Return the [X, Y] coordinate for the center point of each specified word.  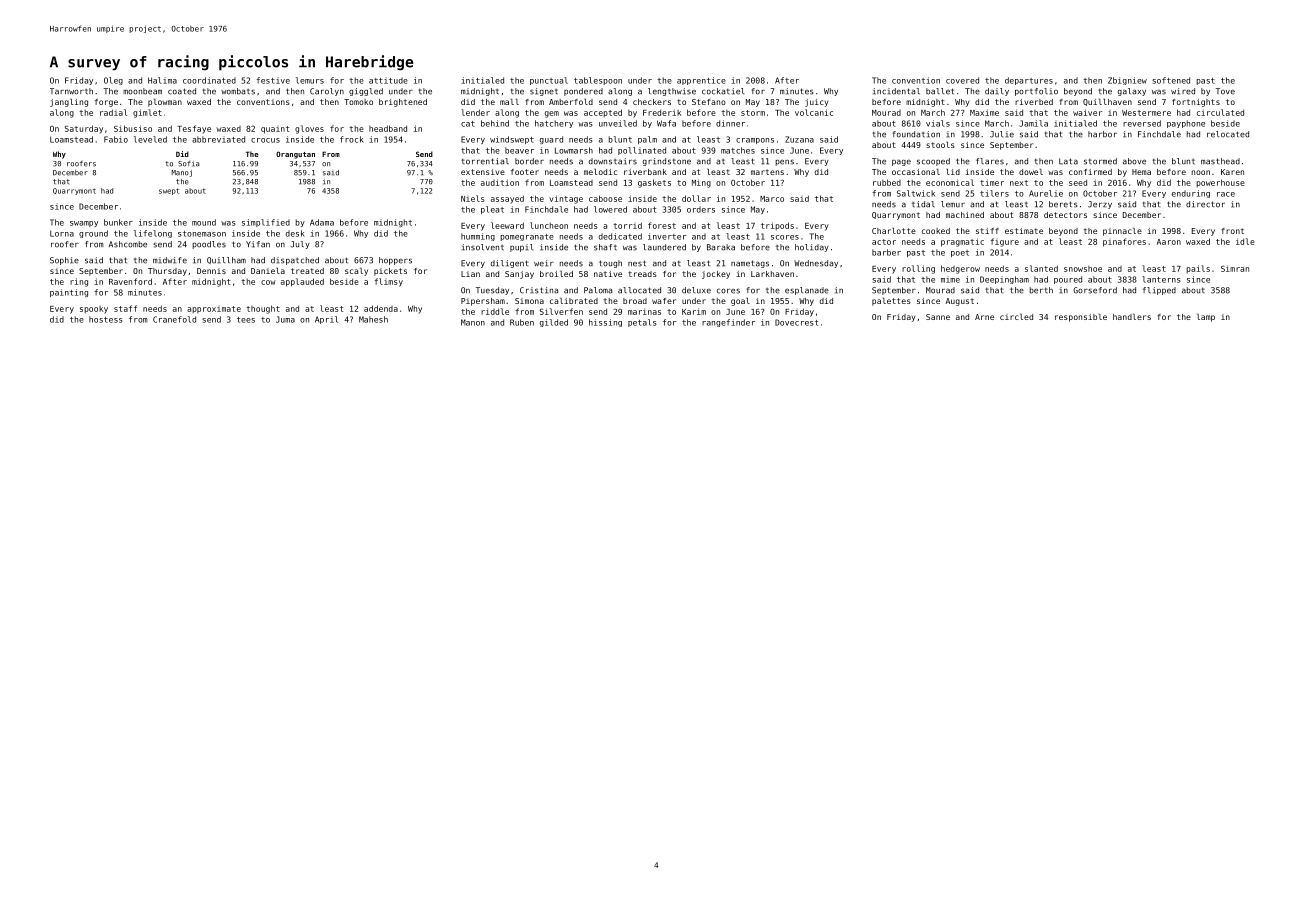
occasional [916, 172]
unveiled [618, 123]
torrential [485, 161]
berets [1063, 204]
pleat [492, 210]
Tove [1225, 91]
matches [738, 150]
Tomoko [358, 102]
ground [93, 234]
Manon [473, 322]
